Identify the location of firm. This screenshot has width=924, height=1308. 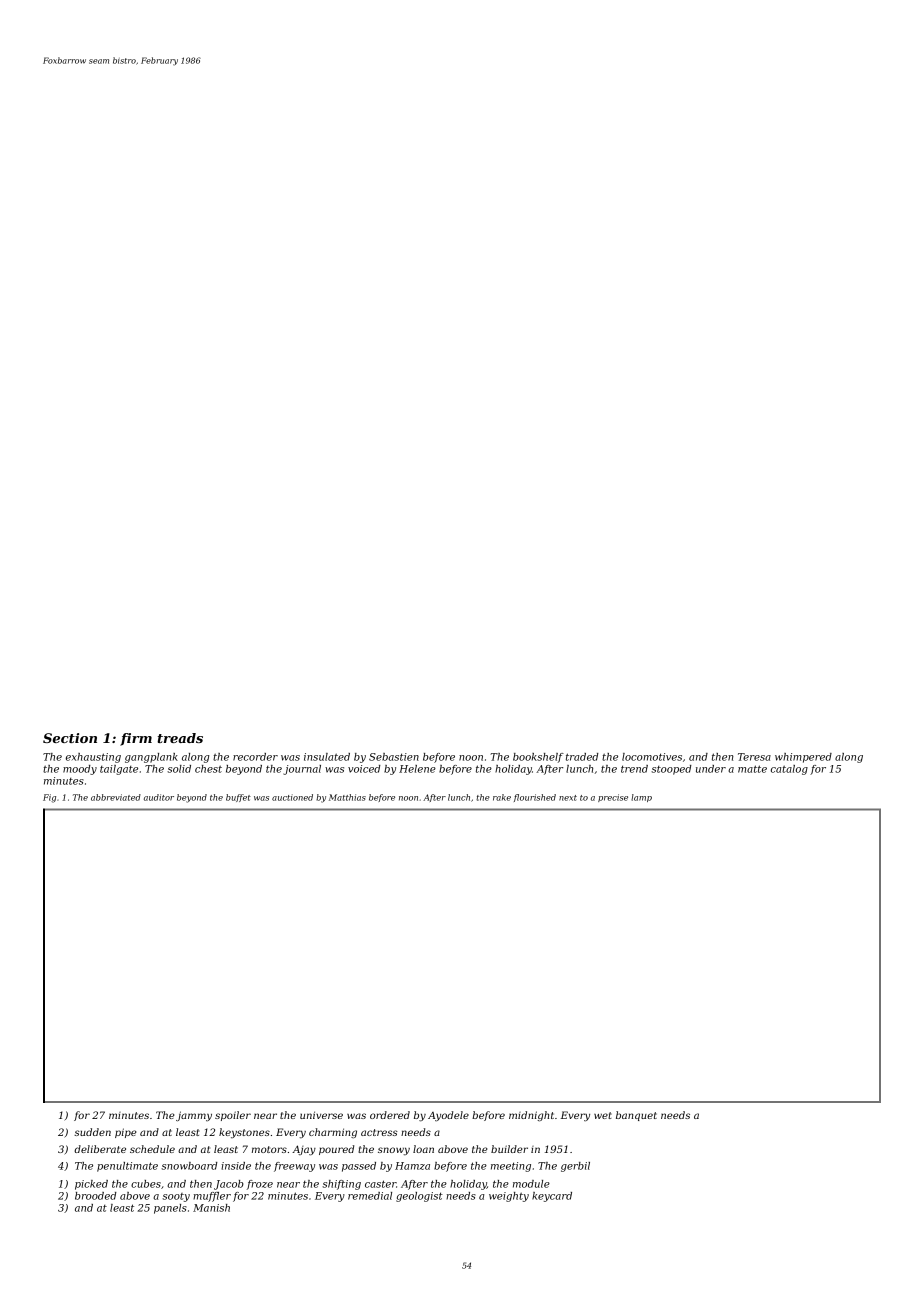
(136, 739).
